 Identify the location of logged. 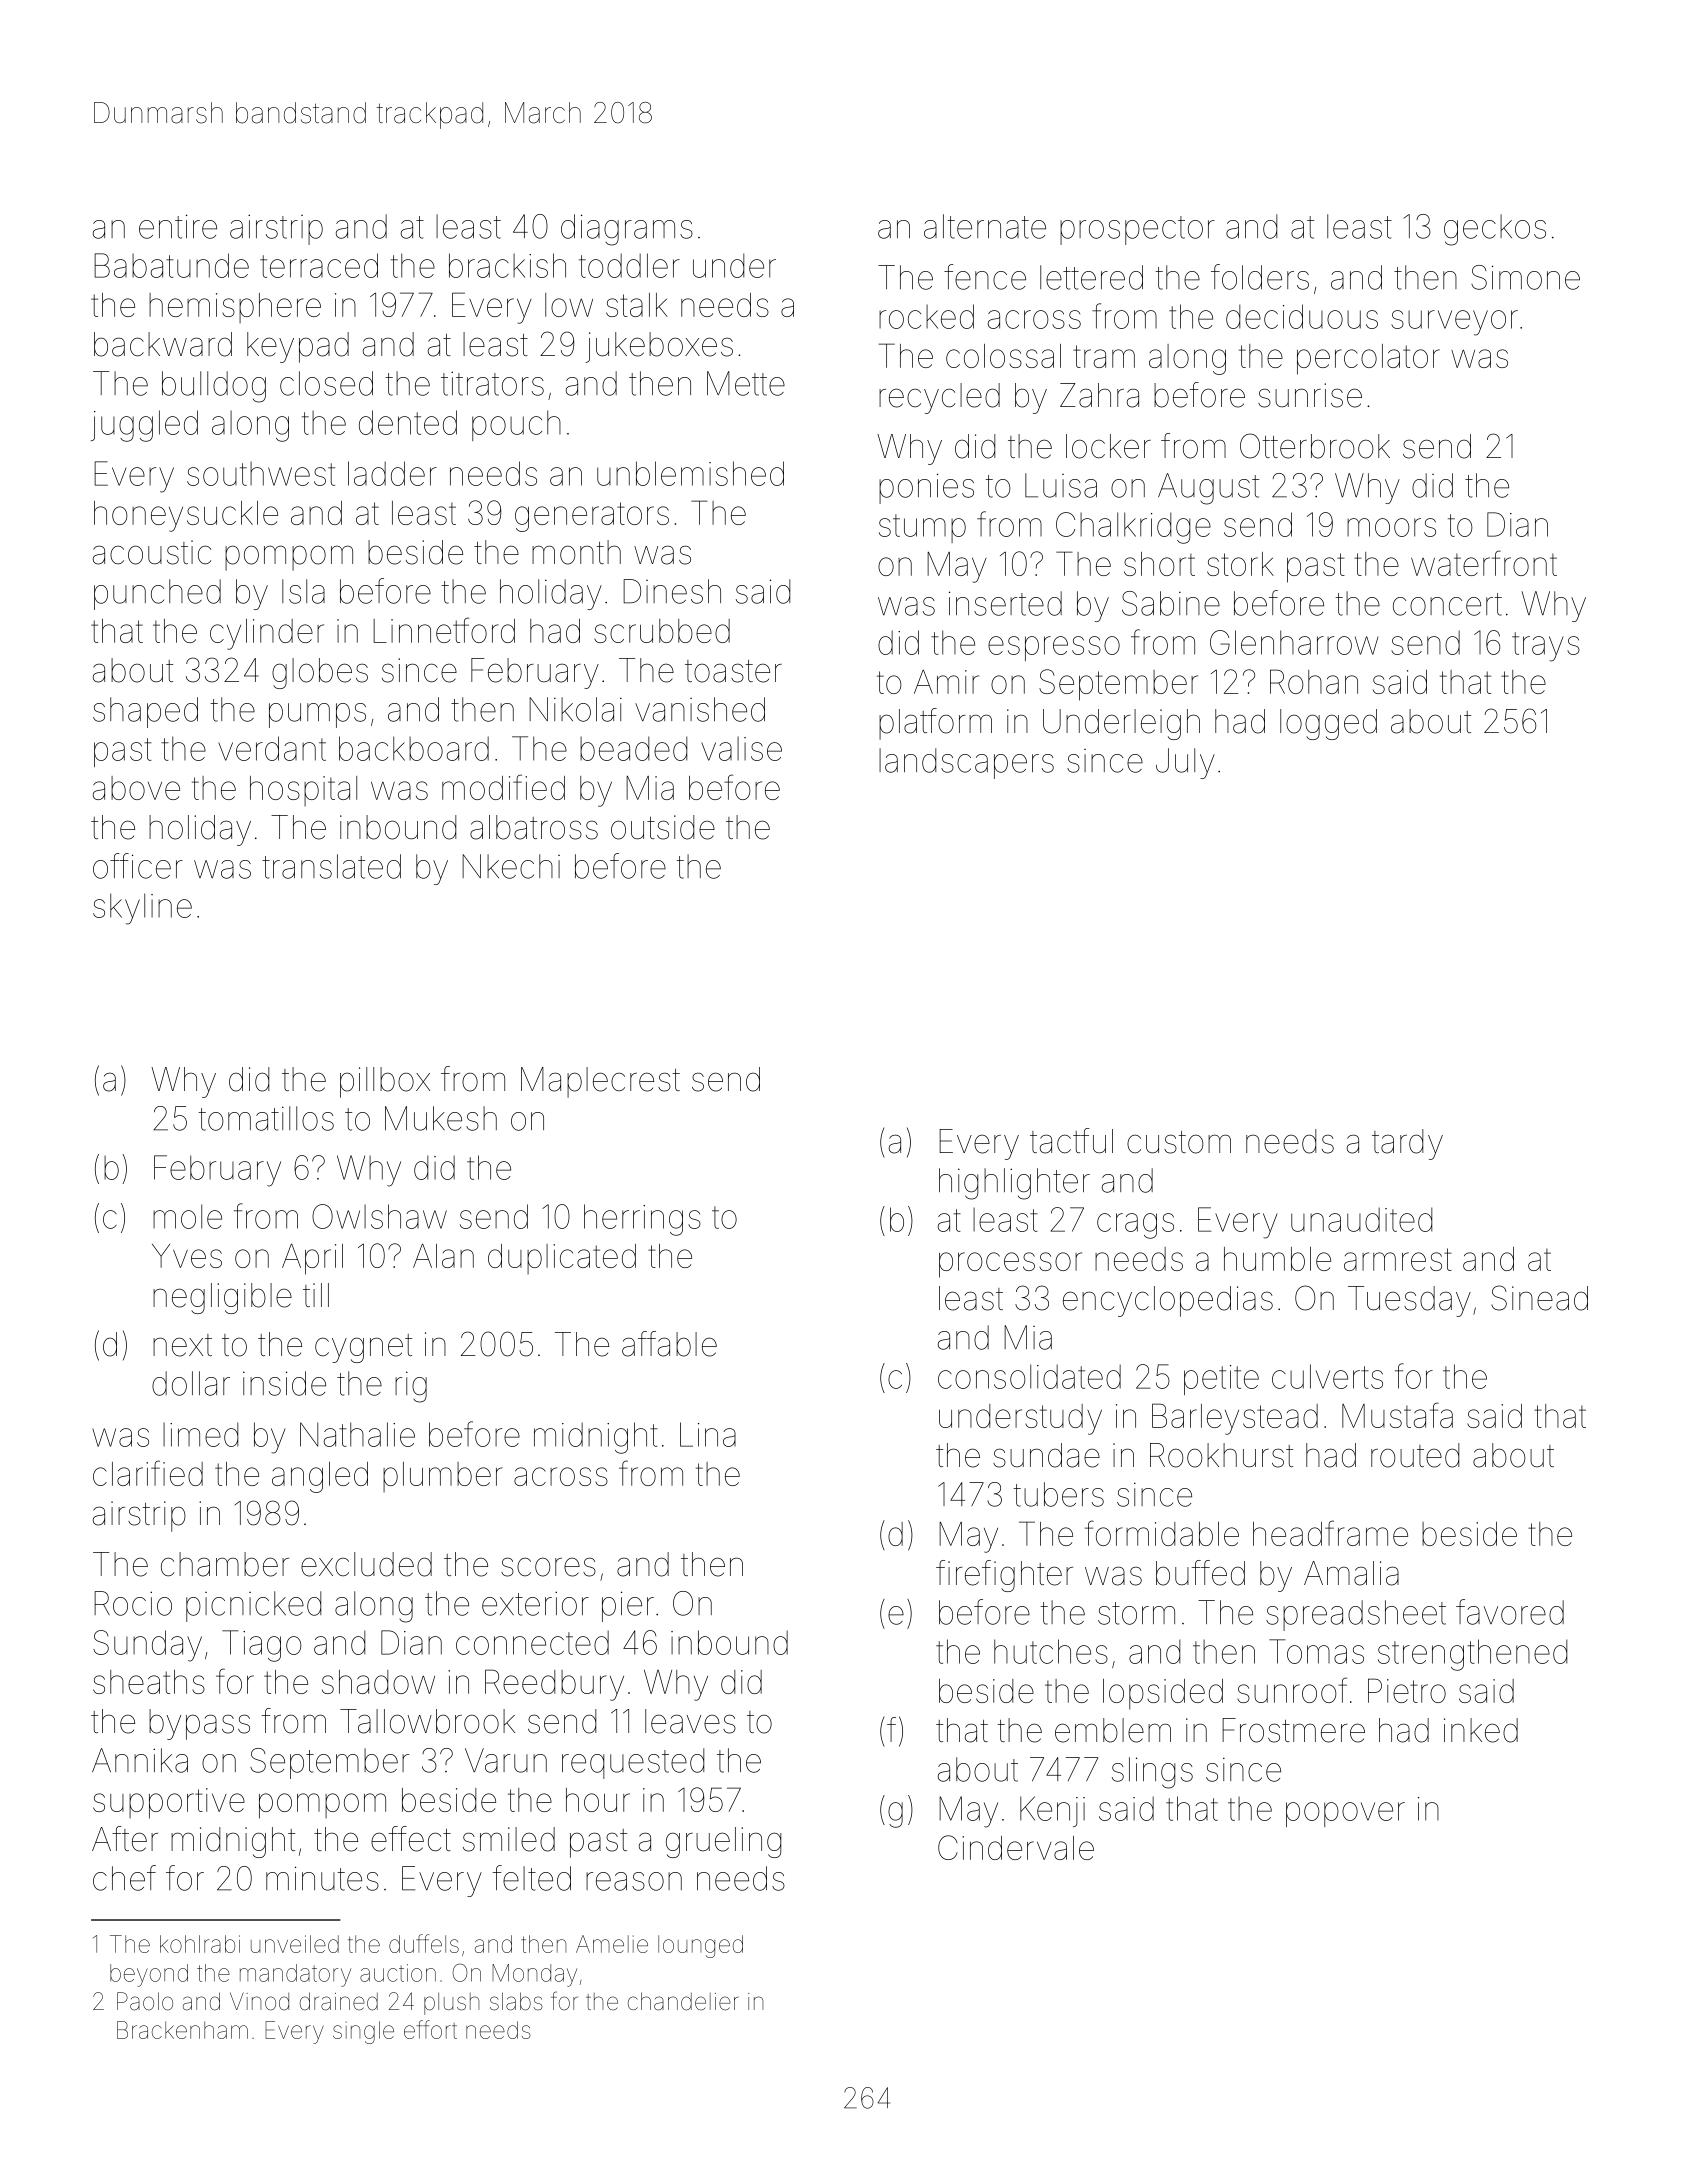
(1328, 724).
